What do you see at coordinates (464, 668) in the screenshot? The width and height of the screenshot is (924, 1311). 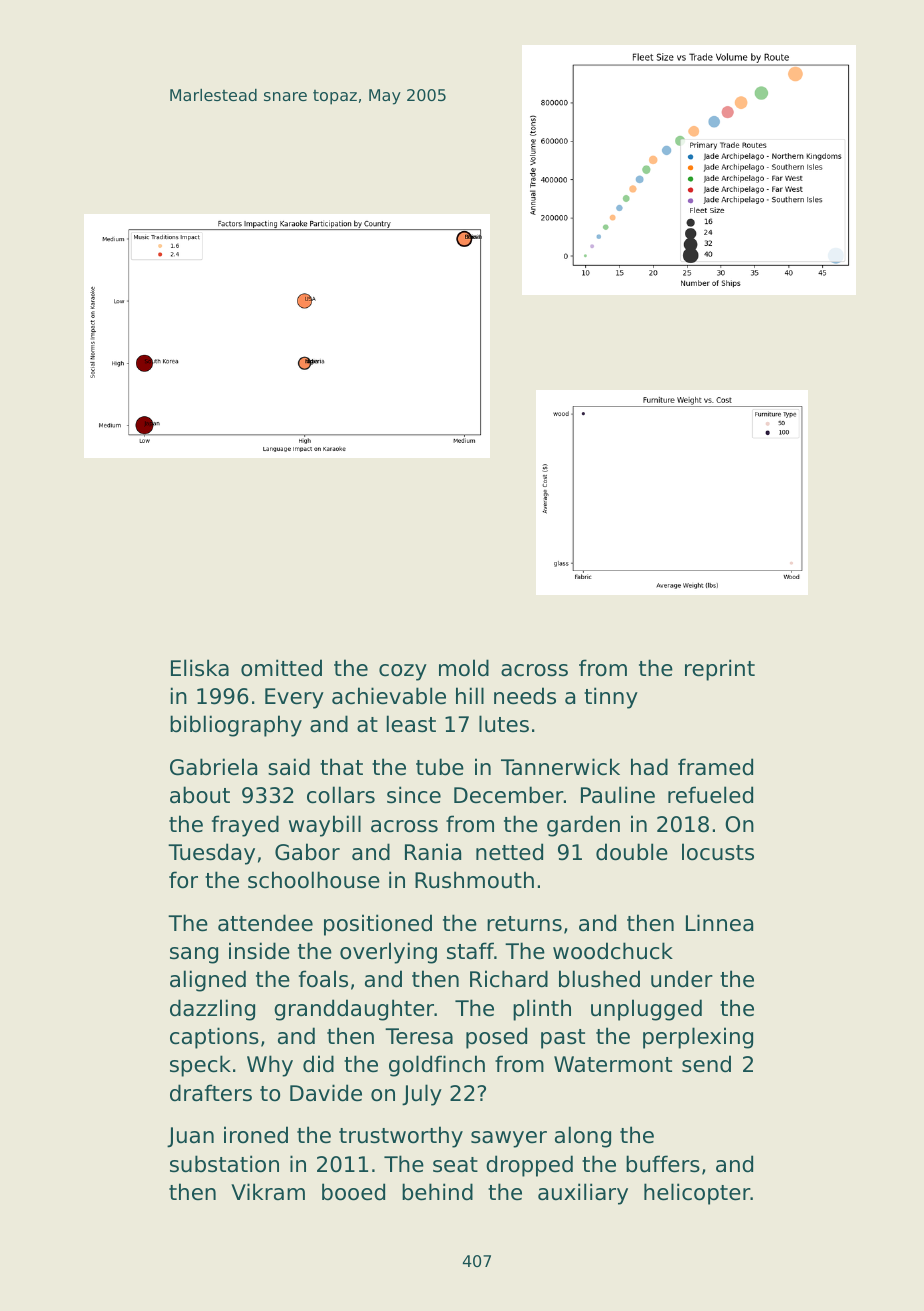 I see `mold` at bounding box center [464, 668].
